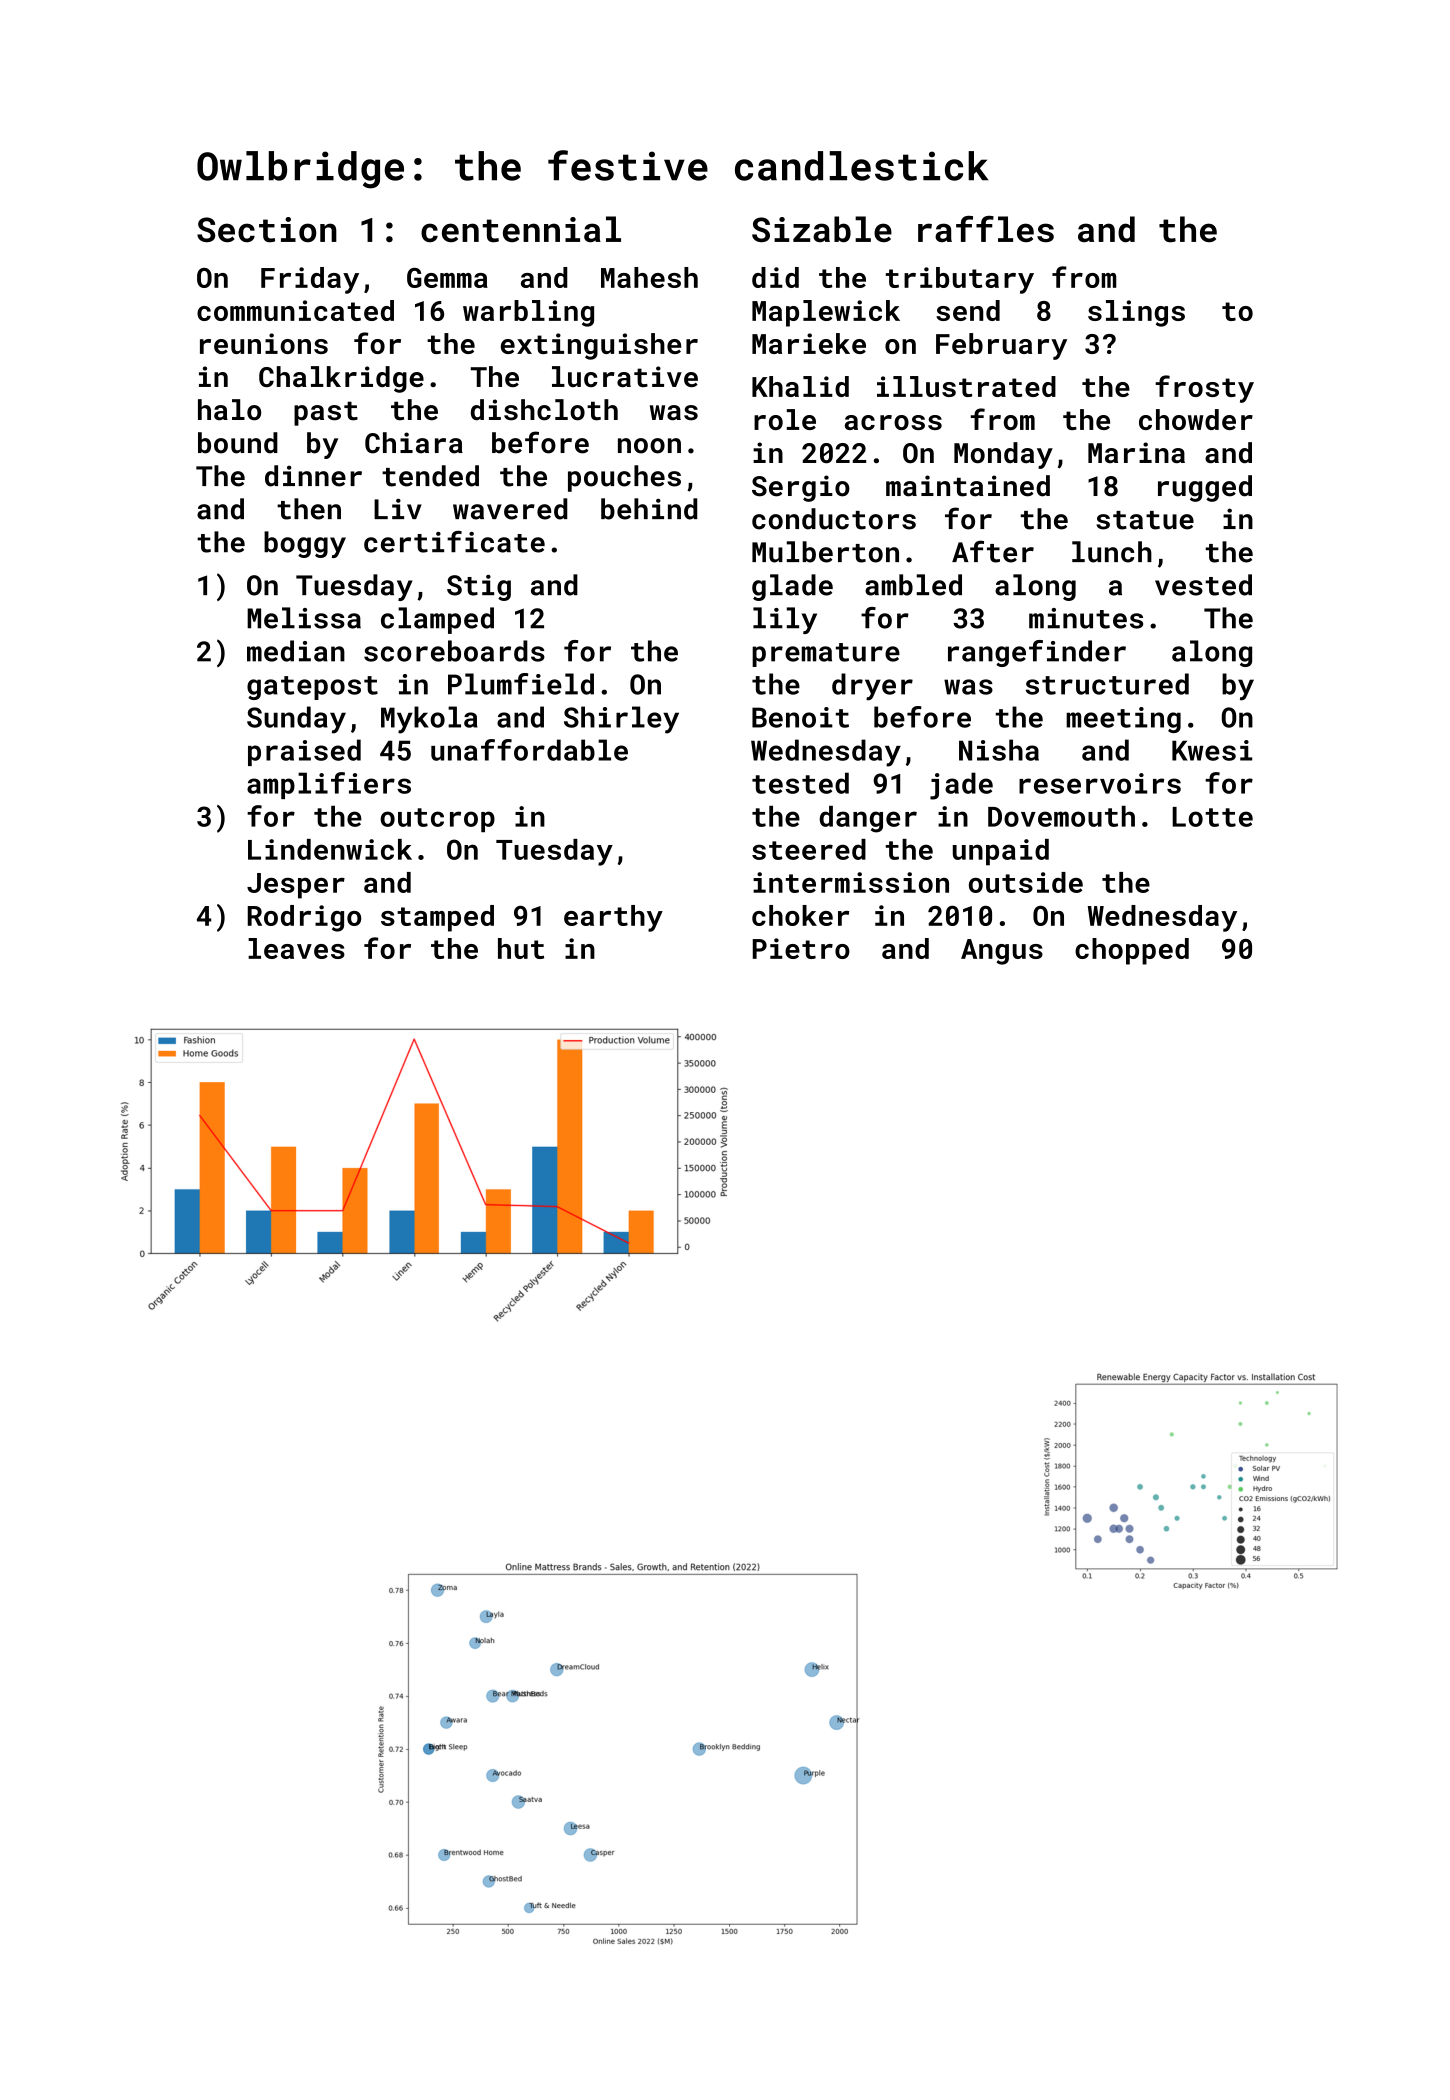  I want to click on Section, so click(267, 230).
